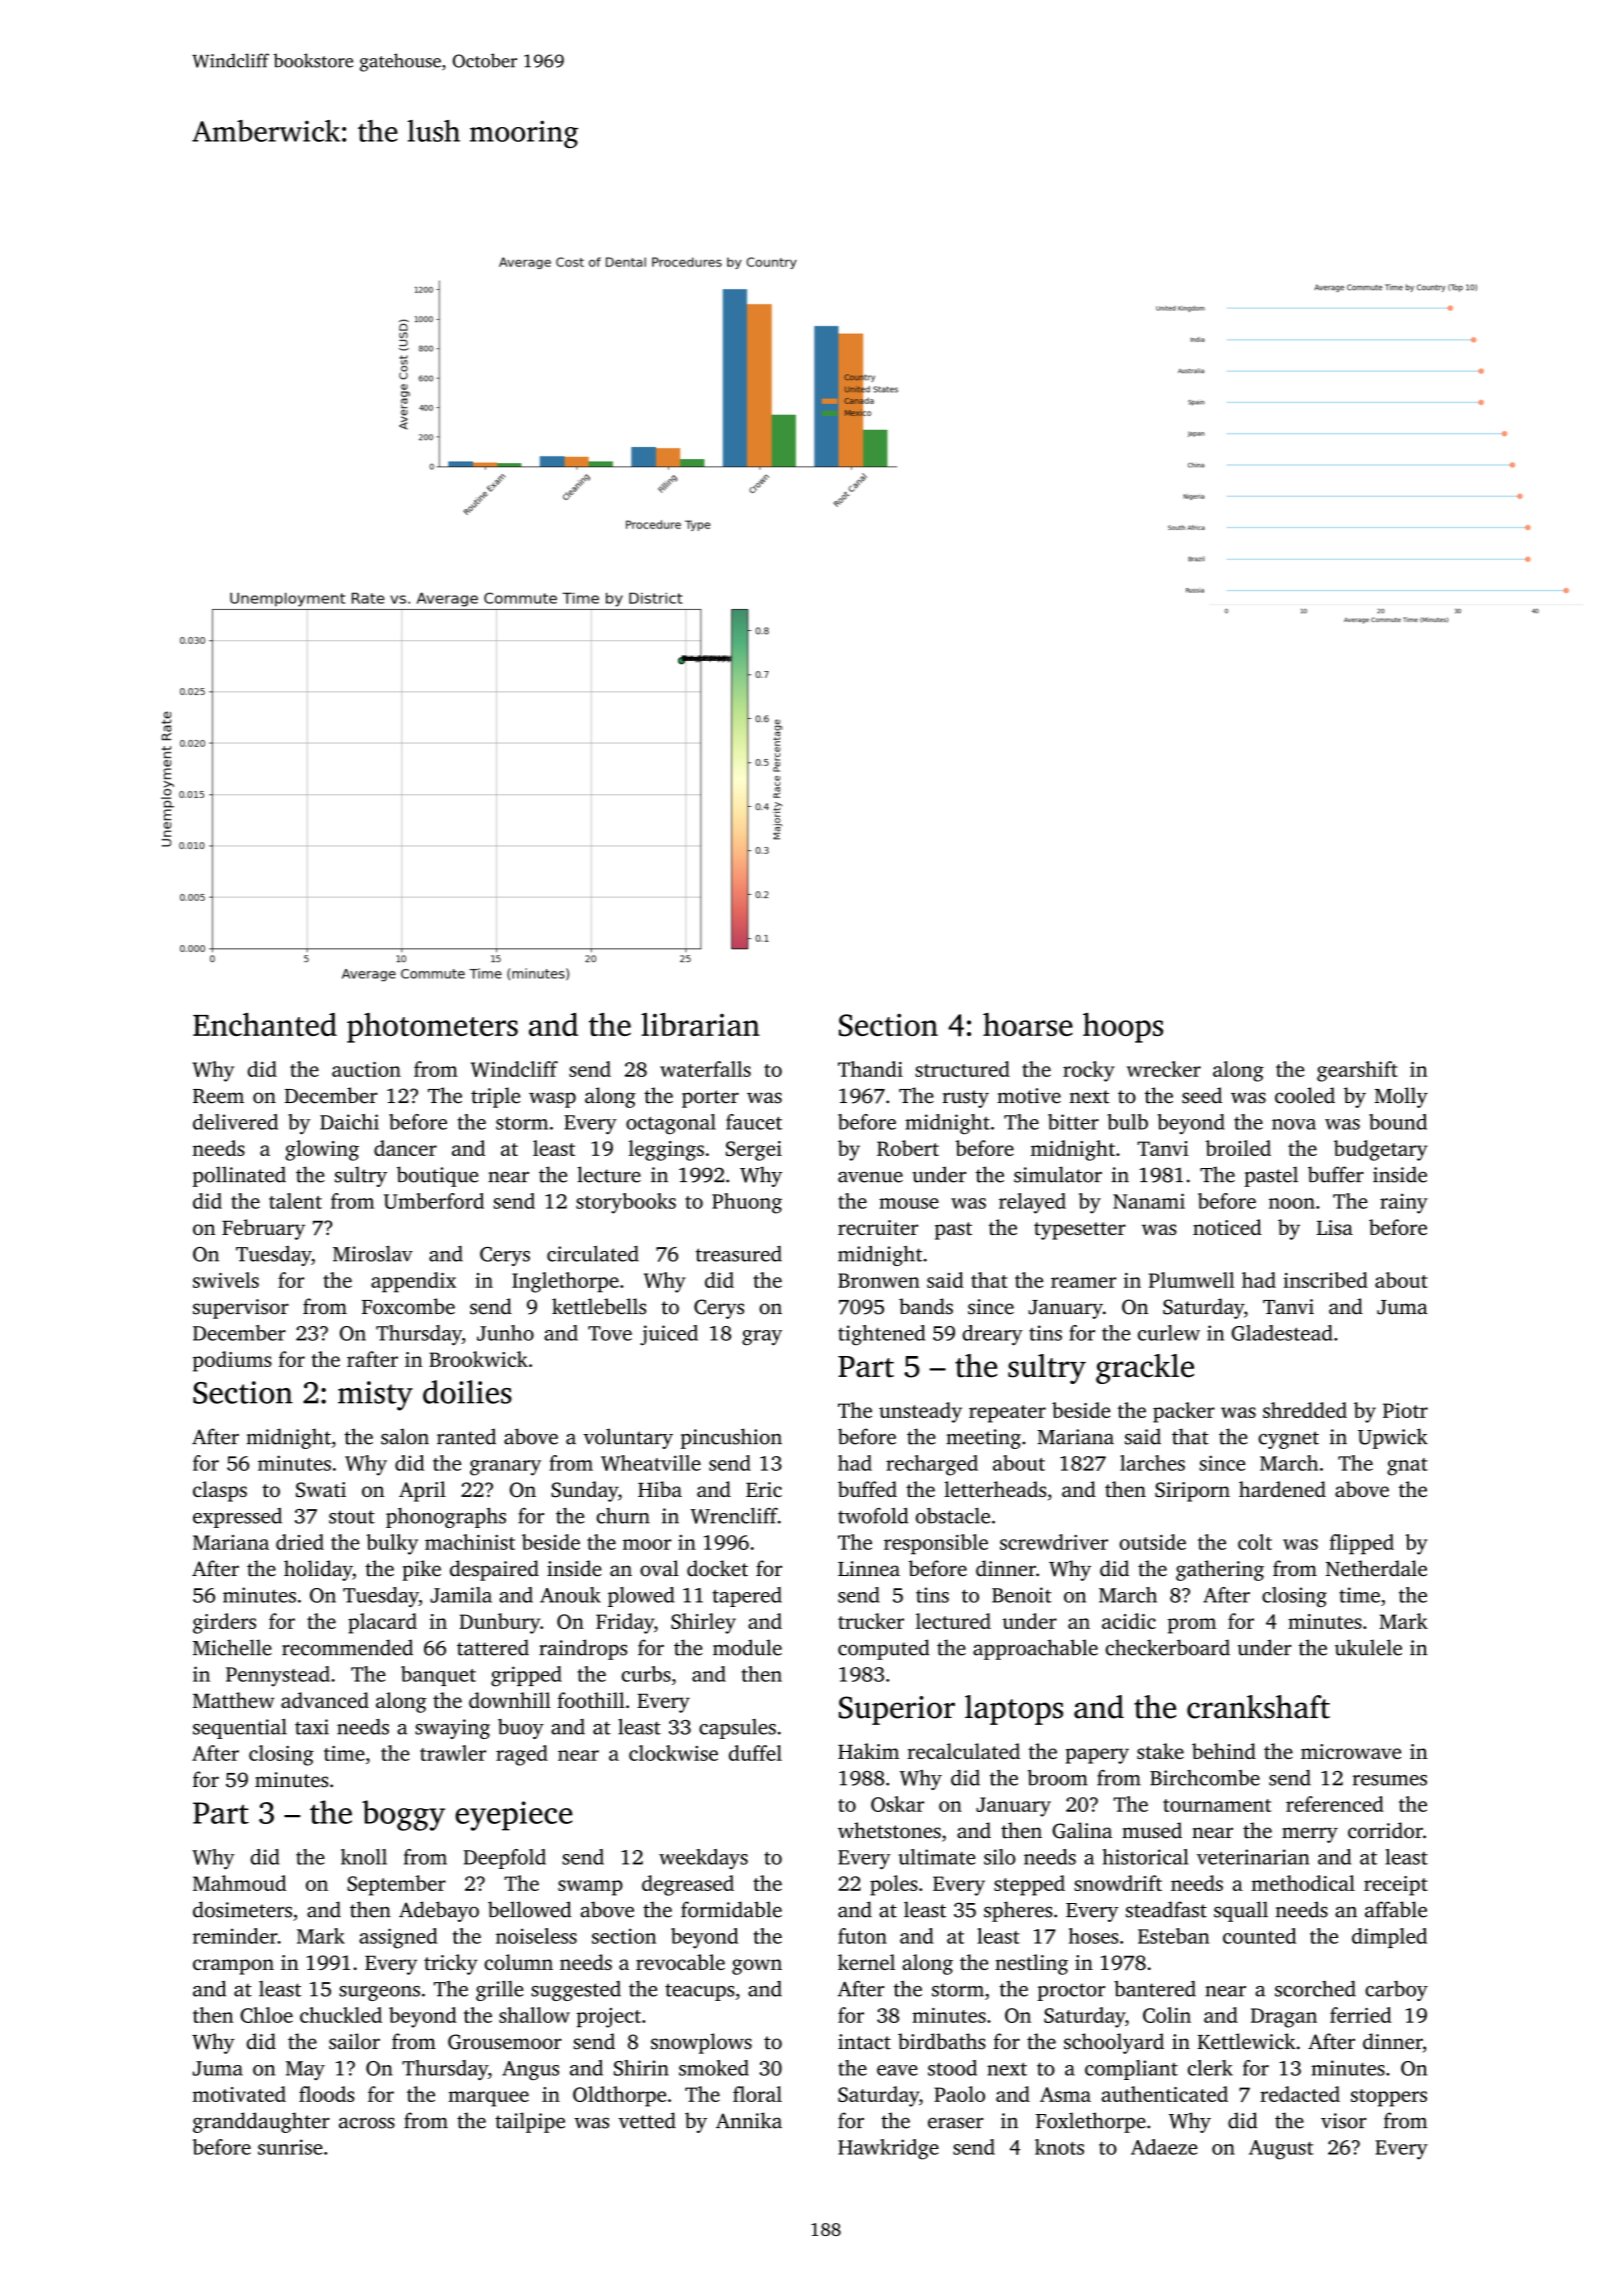 This screenshot has width=1620, height=2292. What do you see at coordinates (1376, 1568) in the screenshot?
I see `Netherdale` at bounding box center [1376, 1568].
